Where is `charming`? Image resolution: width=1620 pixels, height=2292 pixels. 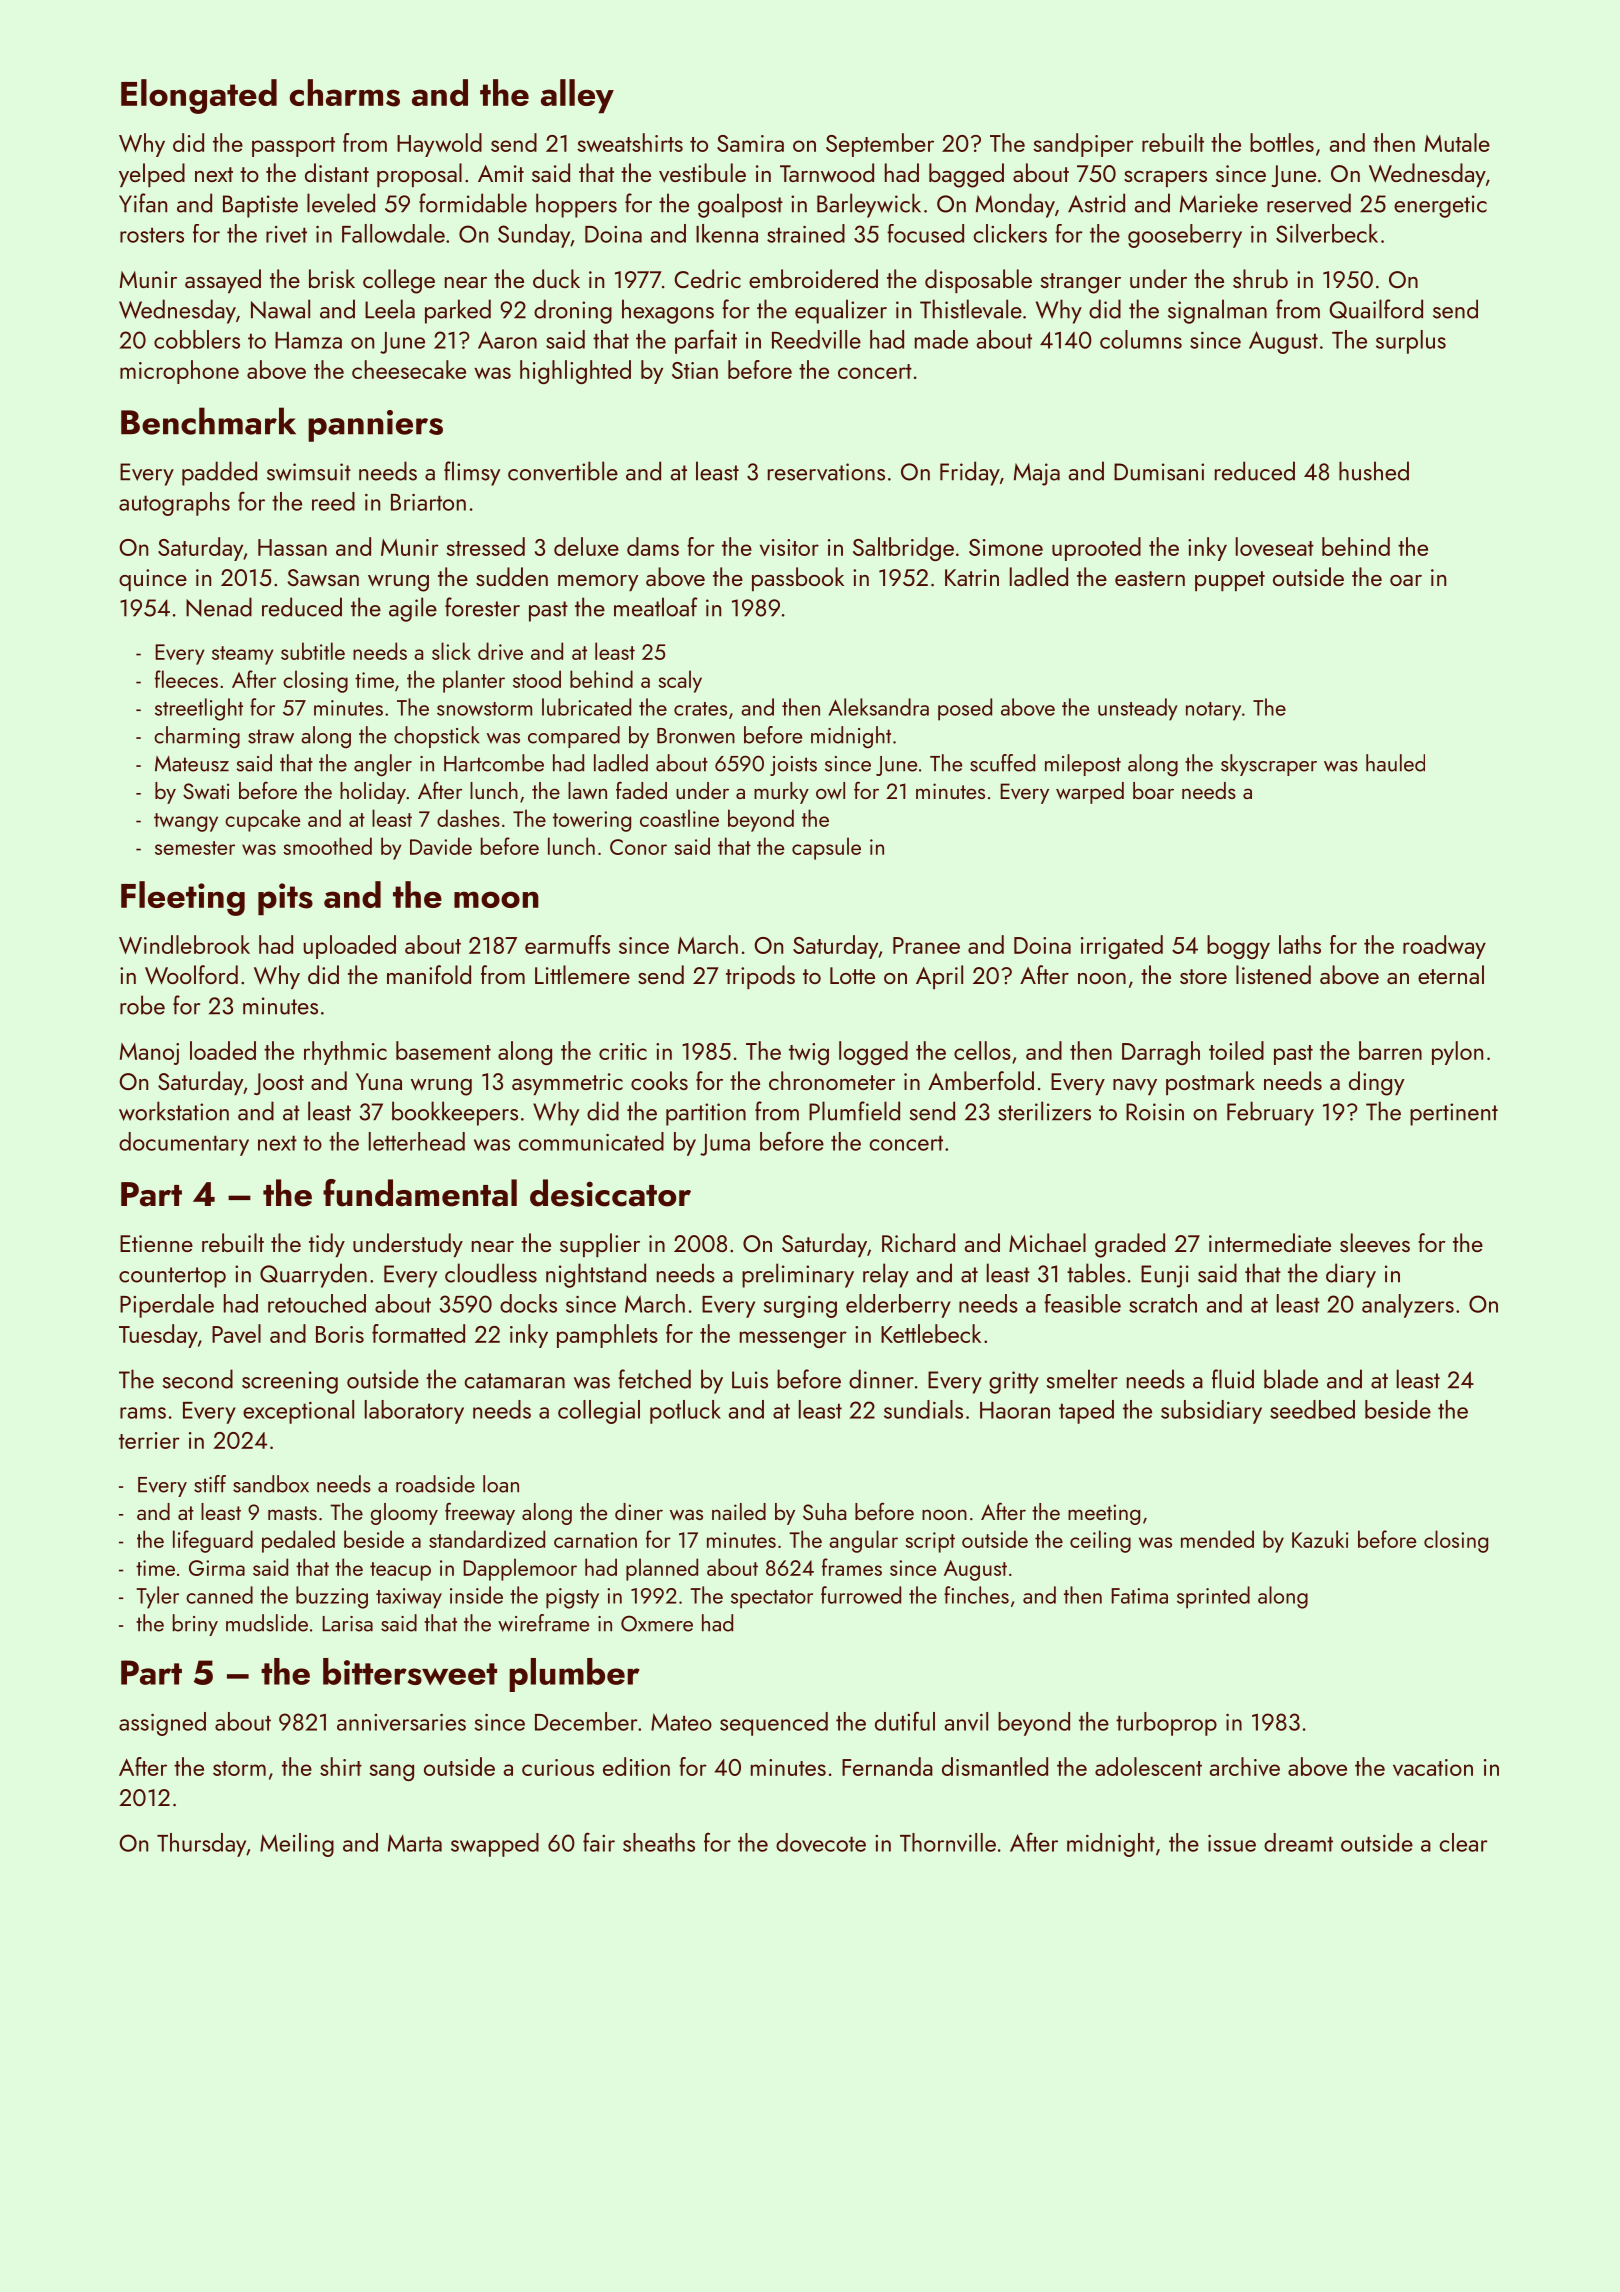
charming is located at coordinates (197, 737).
